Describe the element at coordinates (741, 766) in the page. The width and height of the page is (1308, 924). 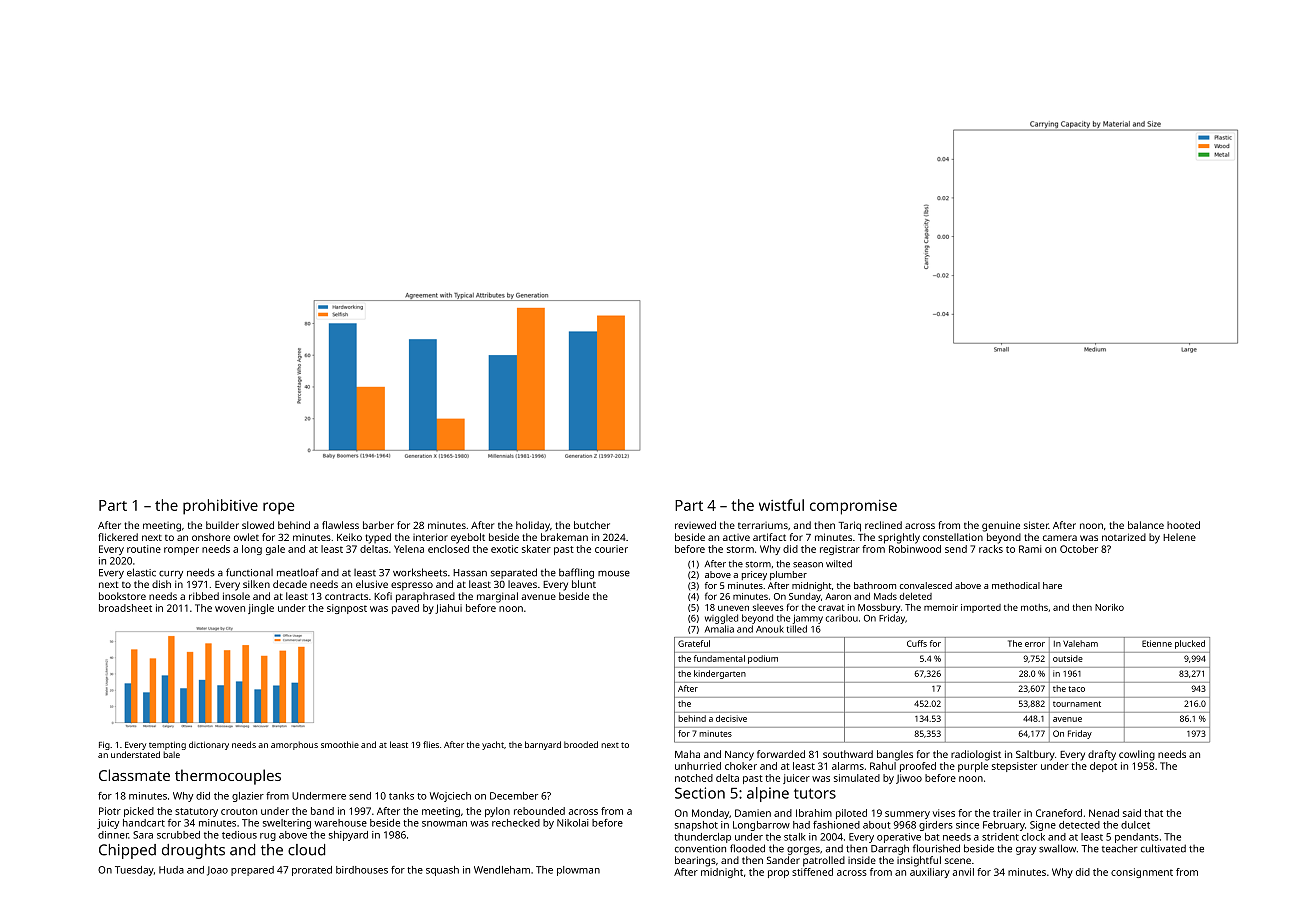
I see `choker` at that location.
